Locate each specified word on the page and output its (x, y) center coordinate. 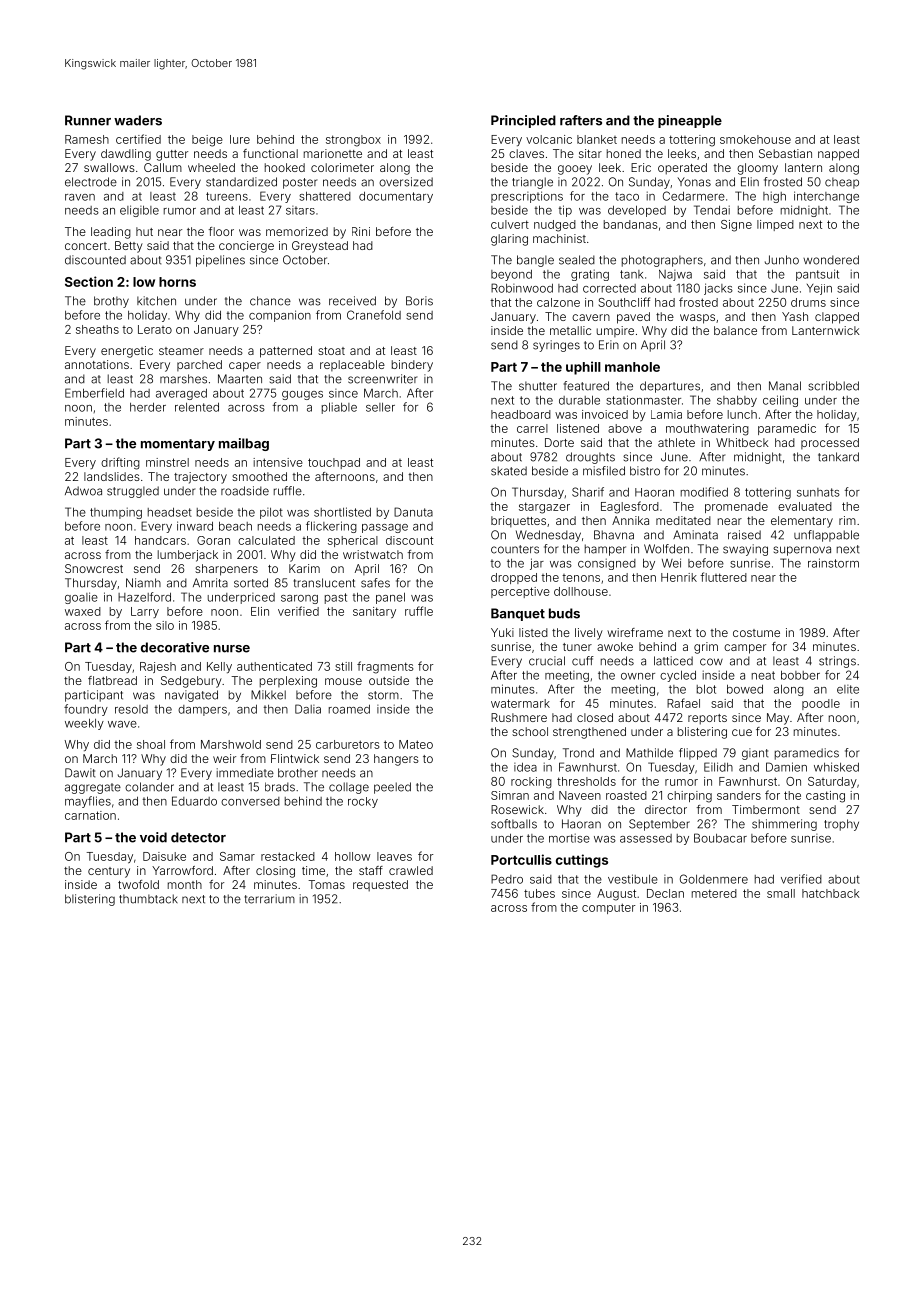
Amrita (210, 583)
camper (745, 649)
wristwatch (373, 554)
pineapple (690, 121)
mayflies (88, 802)
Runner (88, 120)
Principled (523, 121)
